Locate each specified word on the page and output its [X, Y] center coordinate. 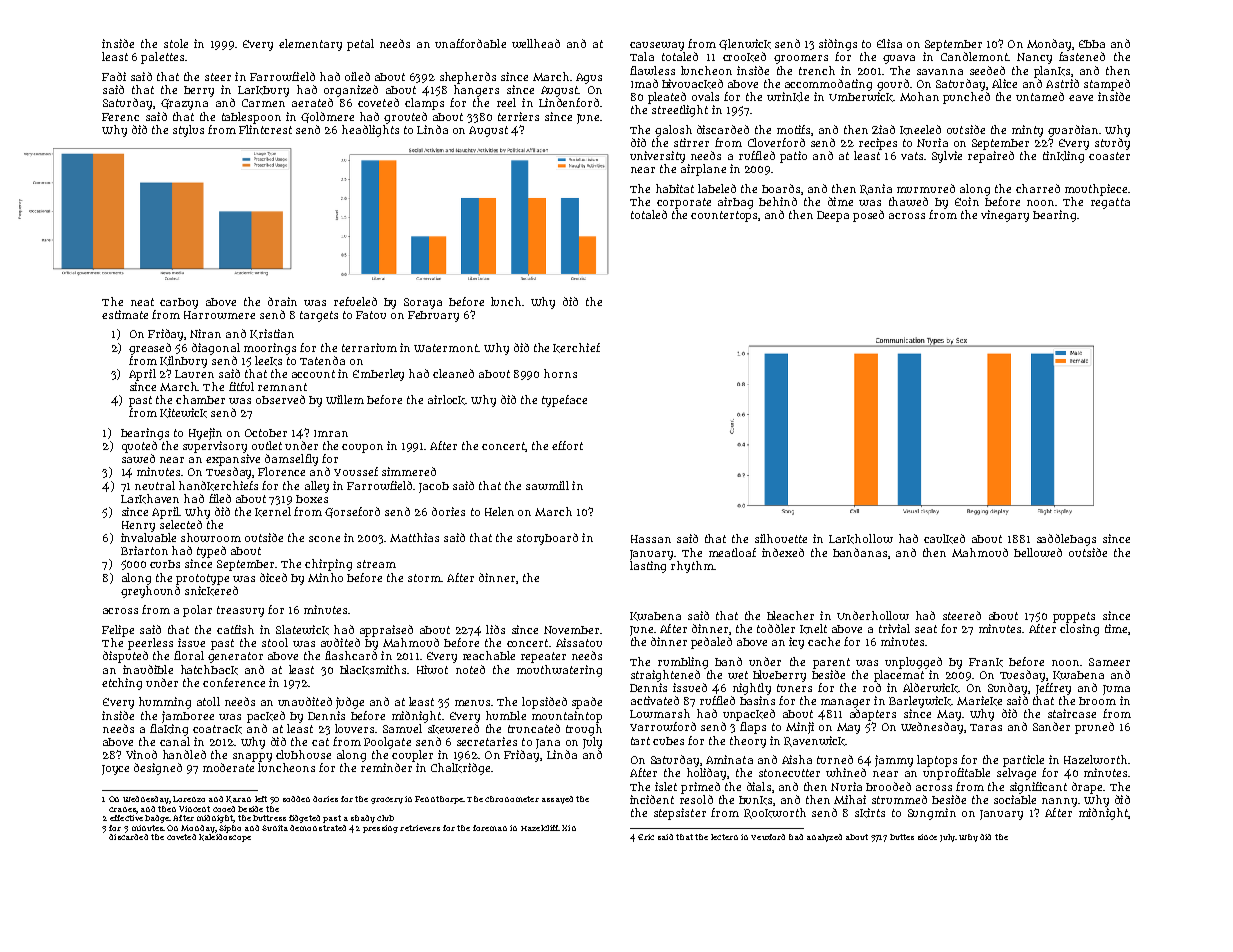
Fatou [371, 315]
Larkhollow [861, 539]
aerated [312, 102]
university [657, 157]
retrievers [420, 828]
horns [560, 373]
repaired [991, 157]
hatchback [209, 670]
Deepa [833, 216]
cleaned [453, 373]
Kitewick [183, 413]
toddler [776, 628]
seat [926, 629]
